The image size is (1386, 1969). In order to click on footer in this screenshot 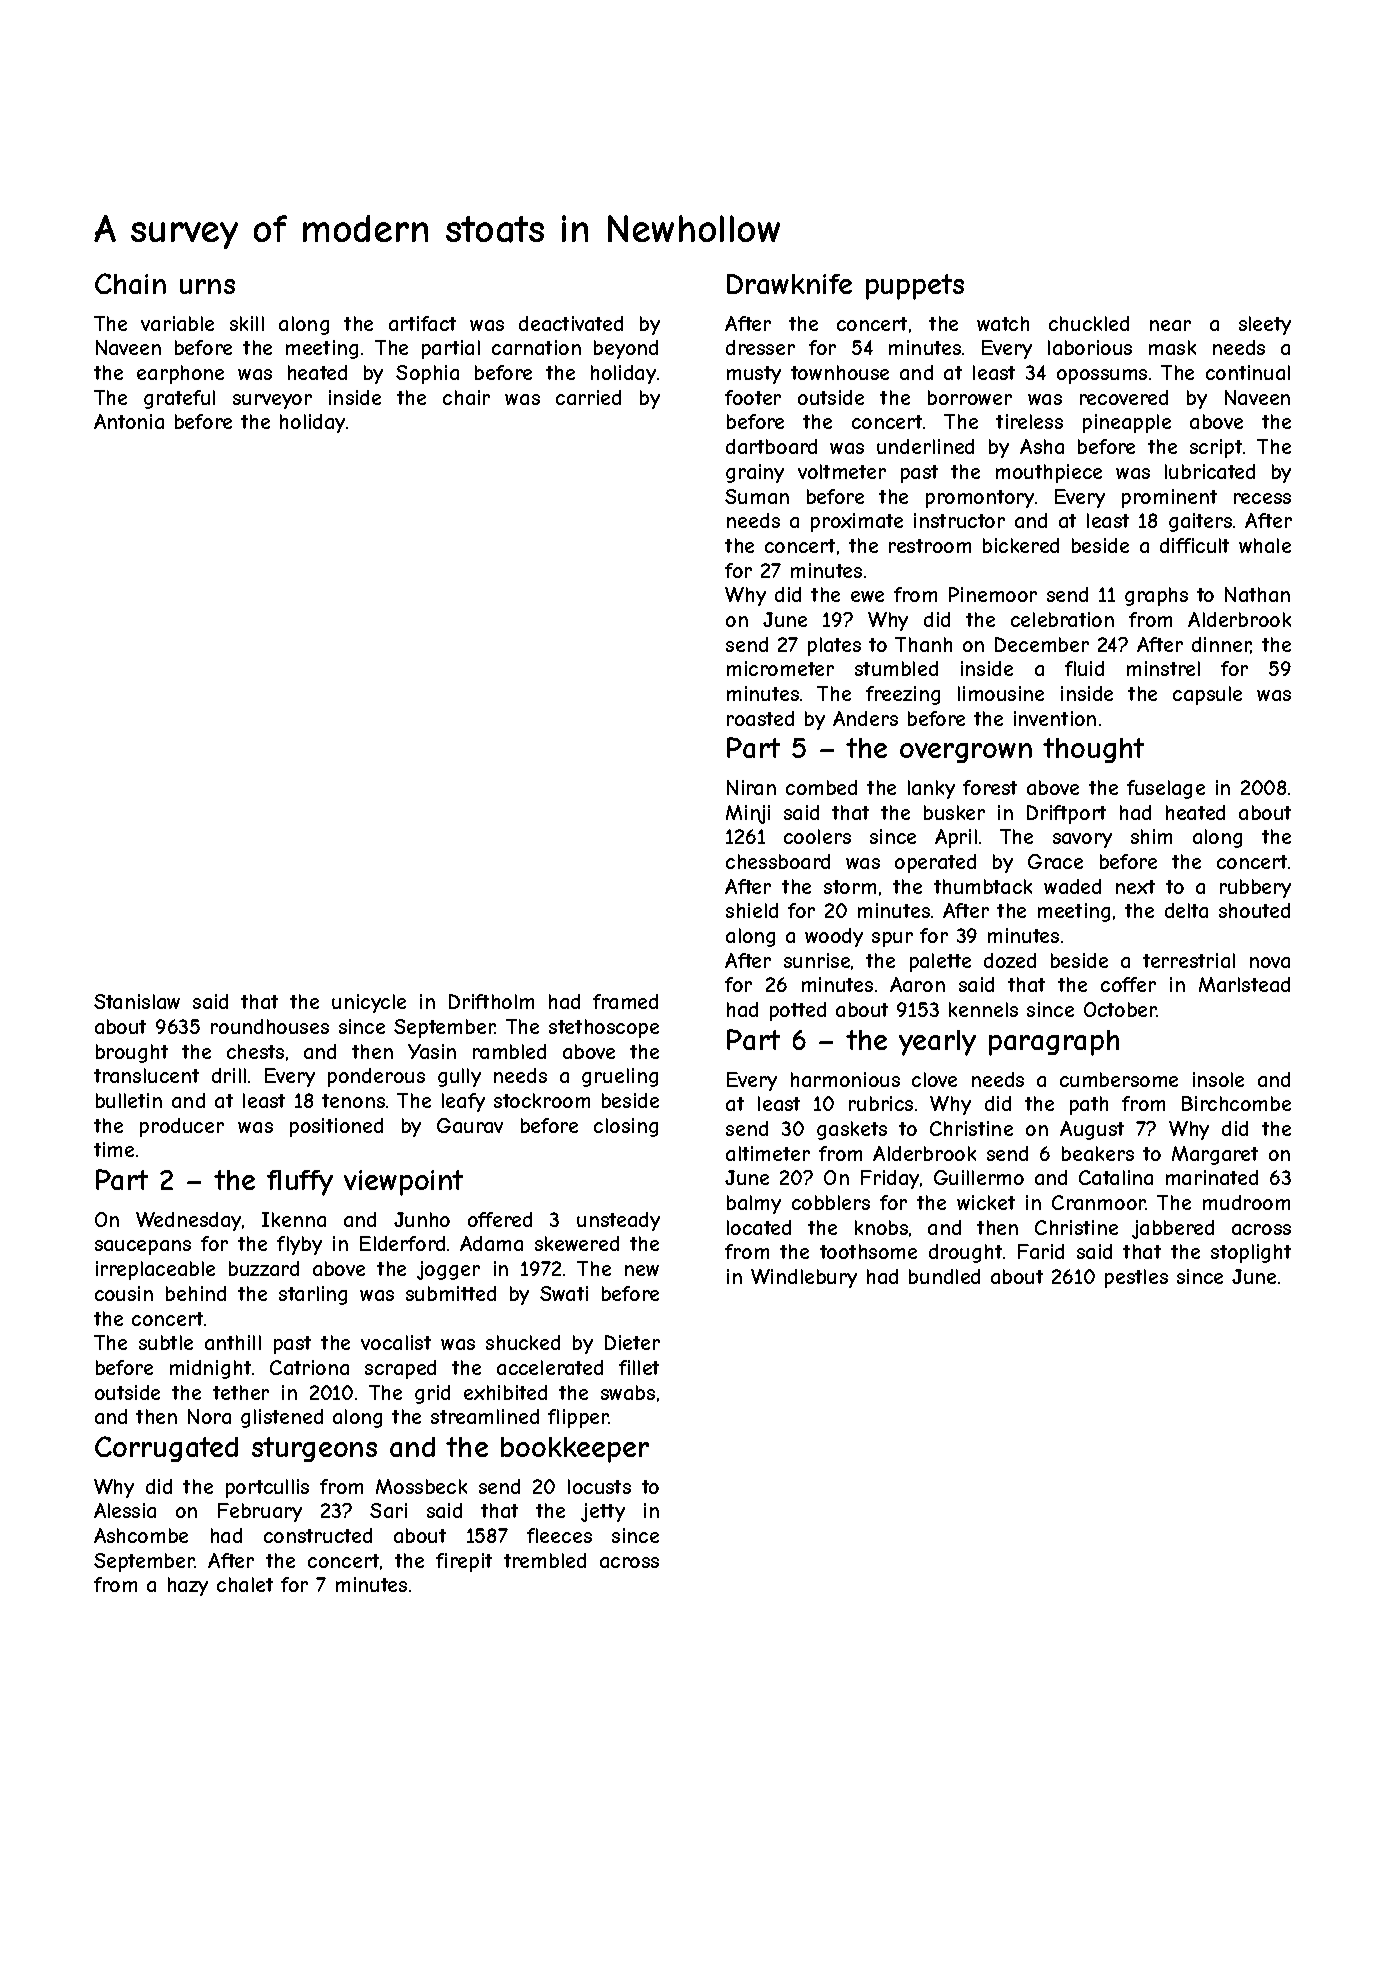, I will do `click(753, 397)`.
